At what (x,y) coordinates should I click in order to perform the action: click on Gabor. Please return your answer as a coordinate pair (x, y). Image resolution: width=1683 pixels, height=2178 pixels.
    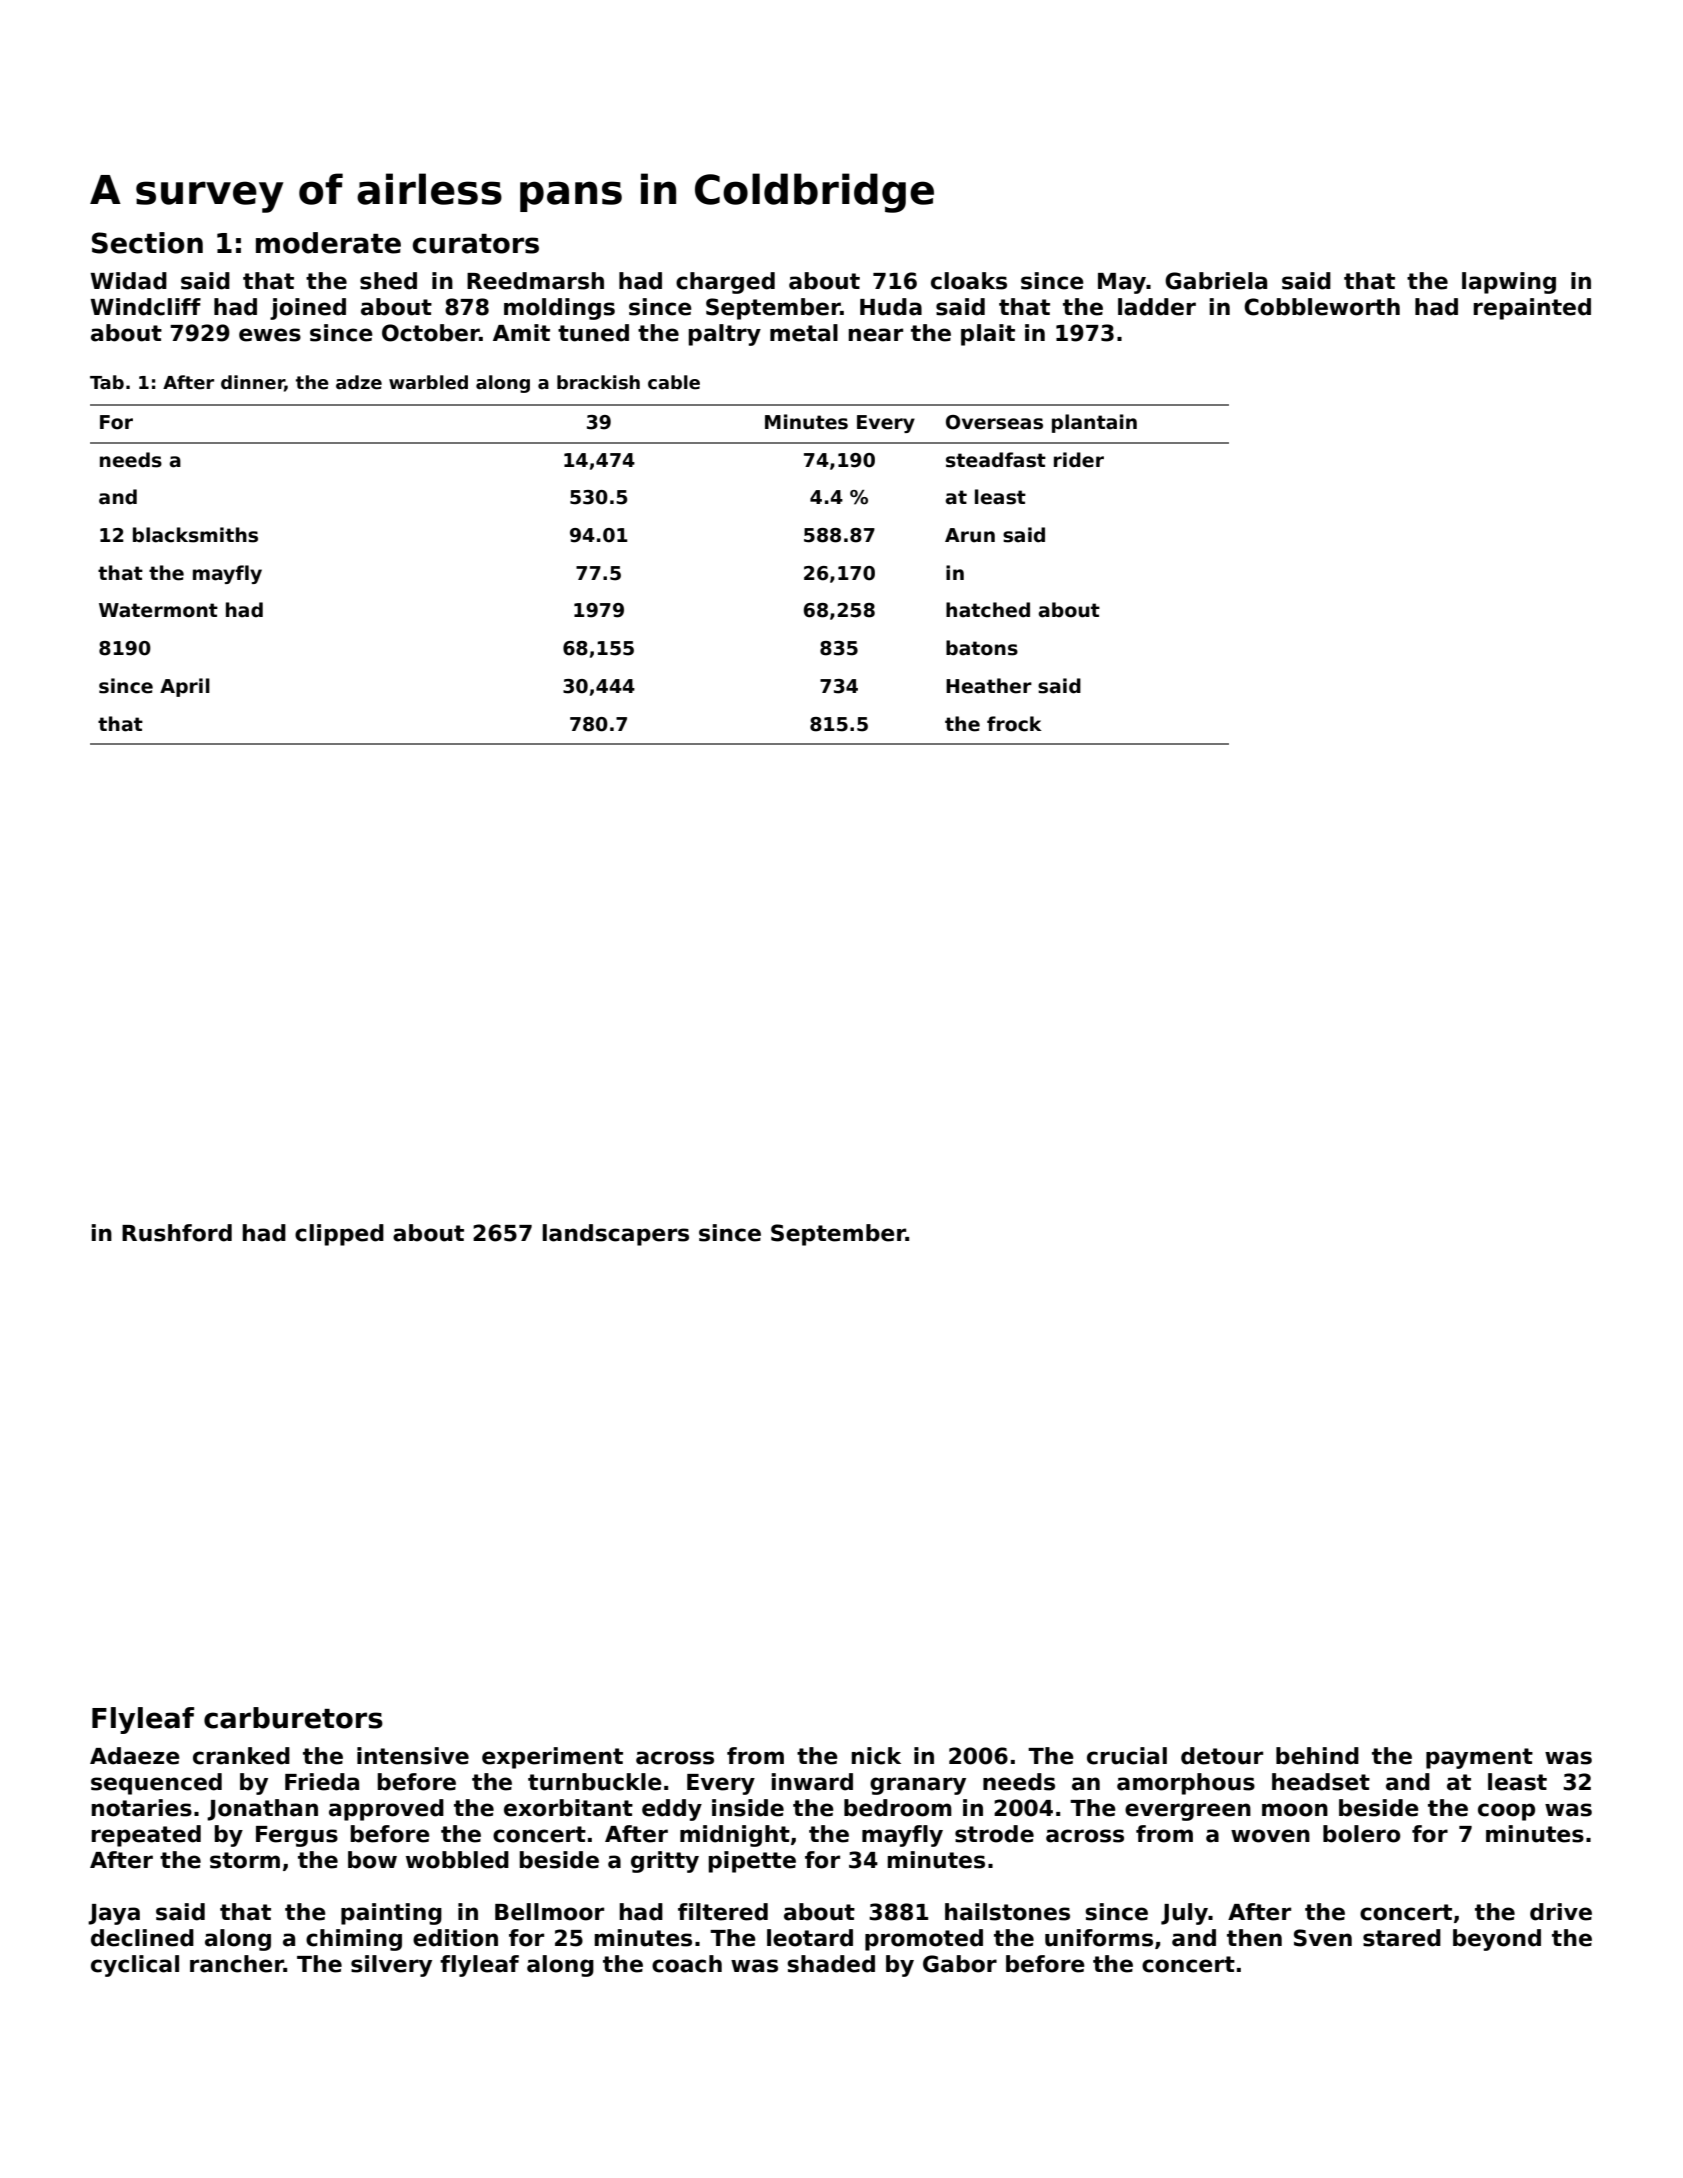
    Looking at the image, I should click on (960, 1964).
